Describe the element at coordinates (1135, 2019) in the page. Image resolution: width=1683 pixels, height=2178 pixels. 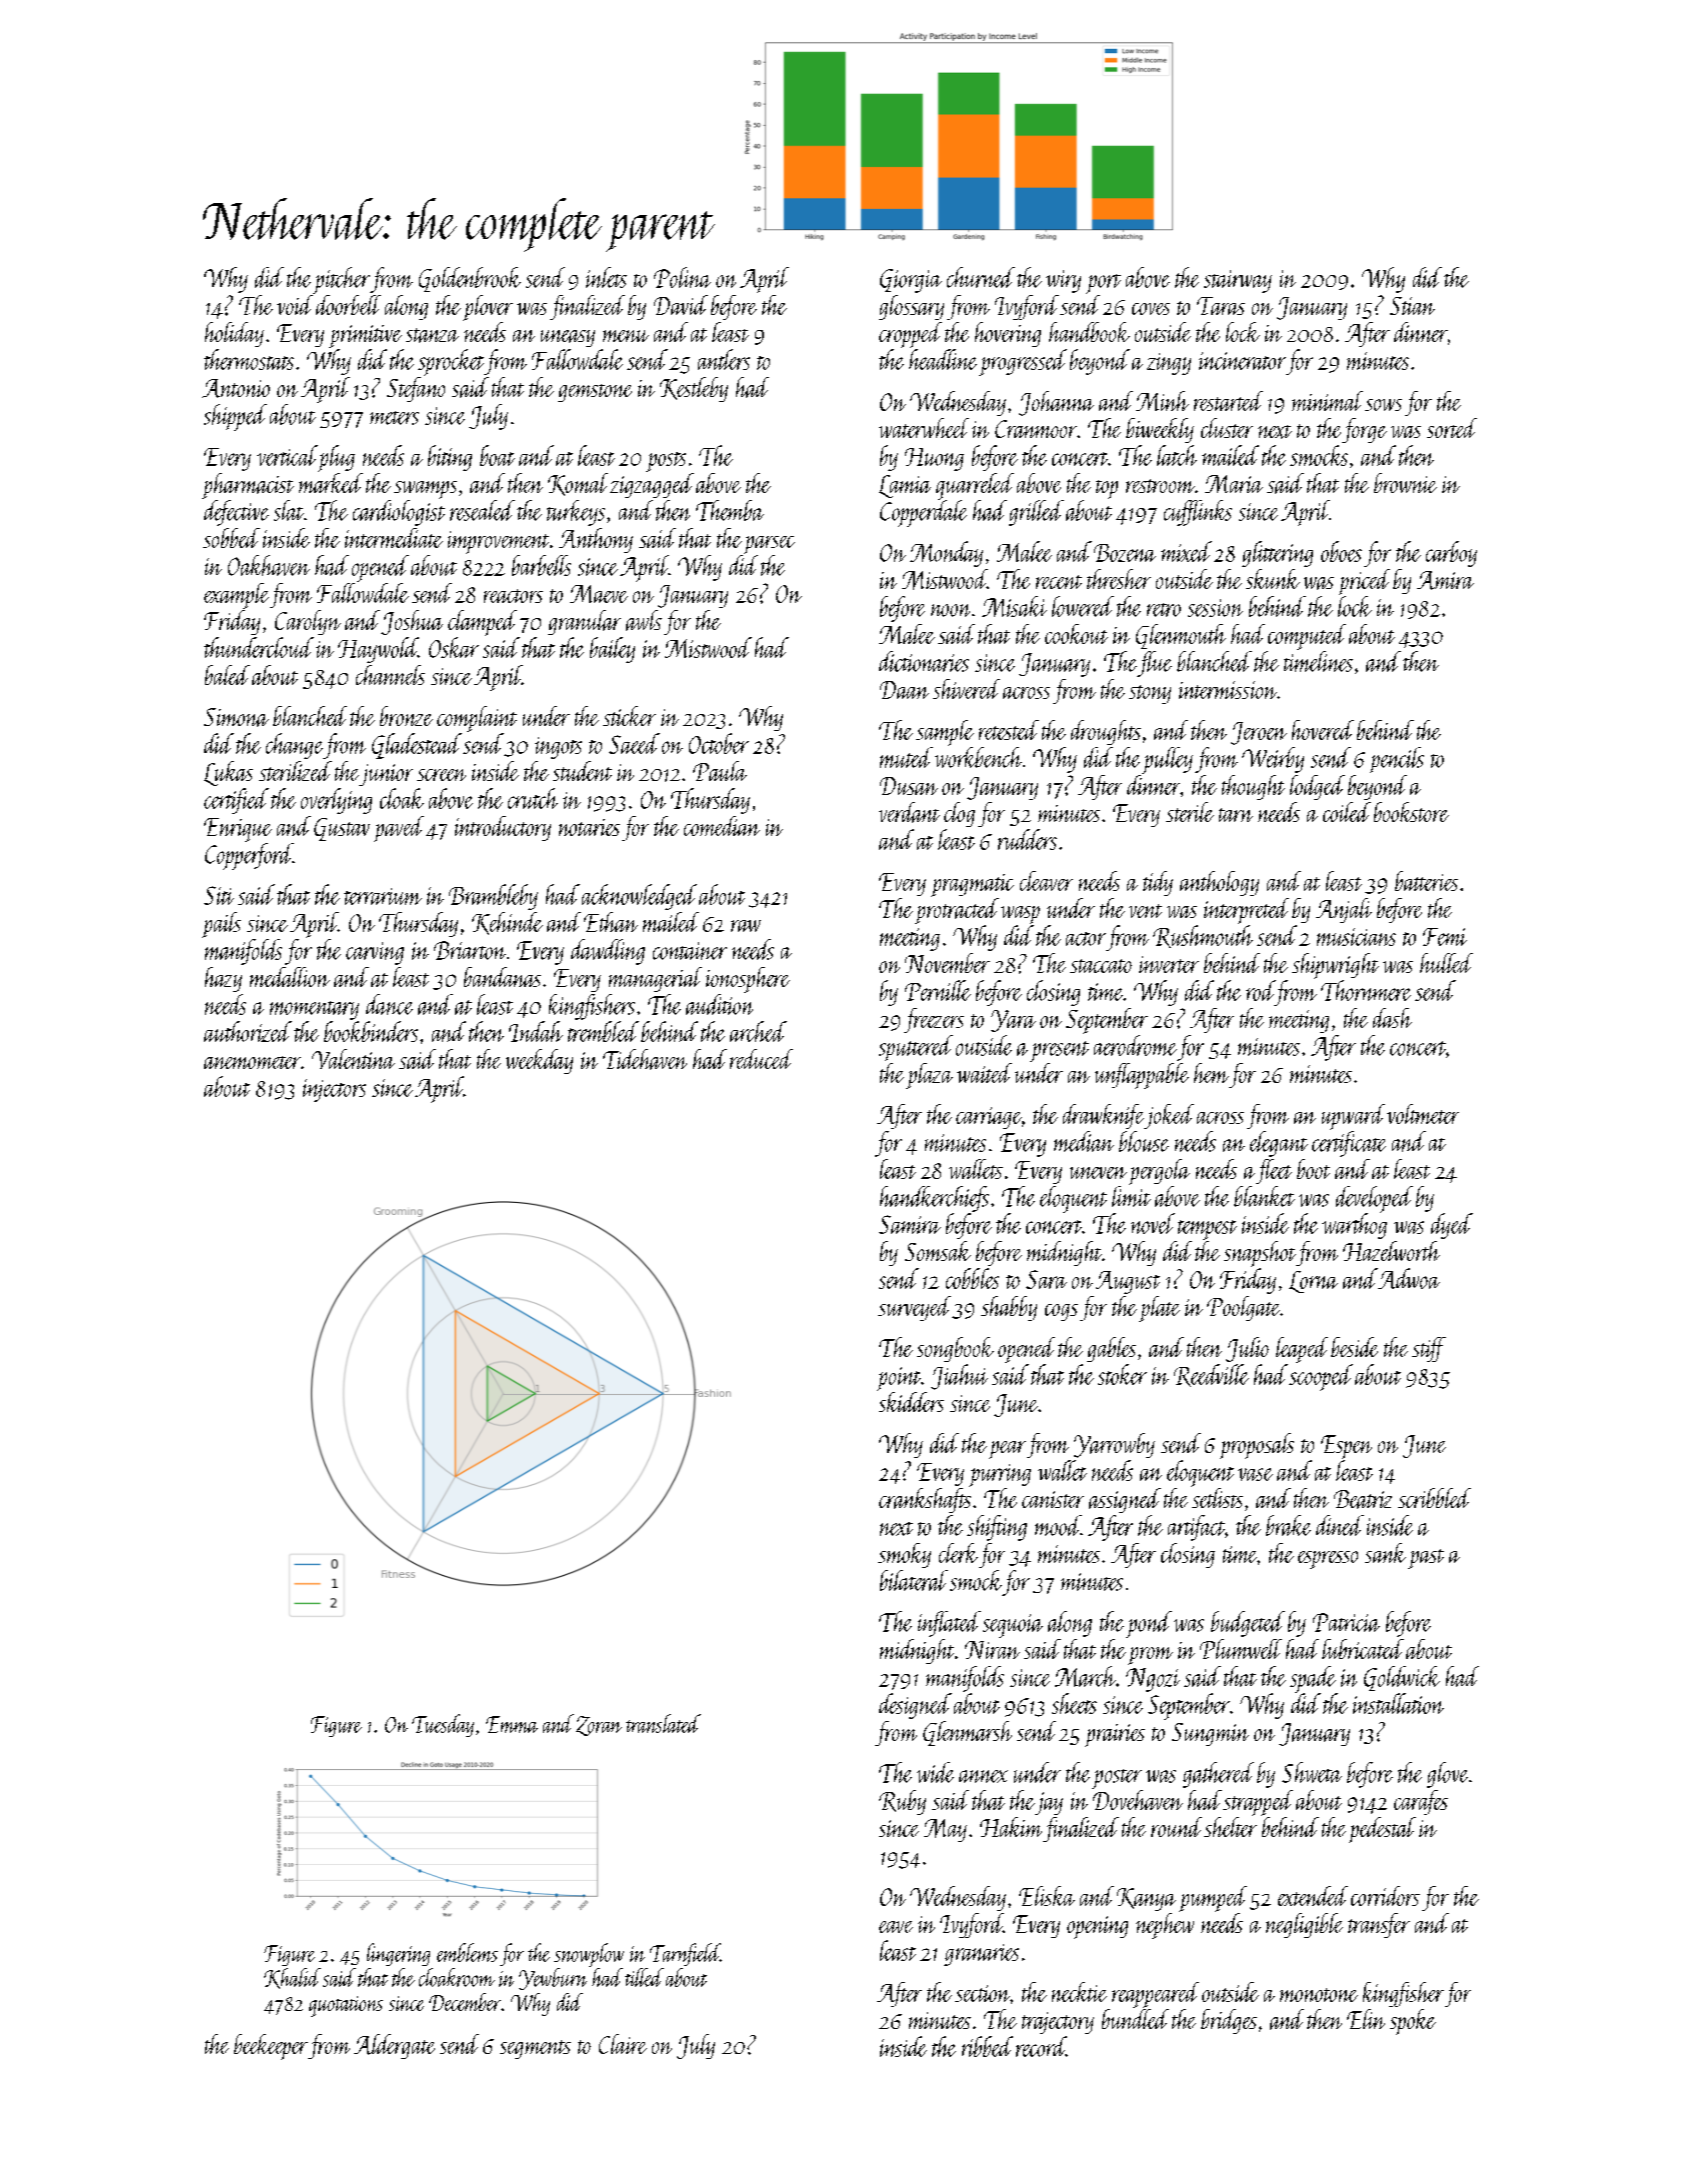
I see `bundled` at that location.
